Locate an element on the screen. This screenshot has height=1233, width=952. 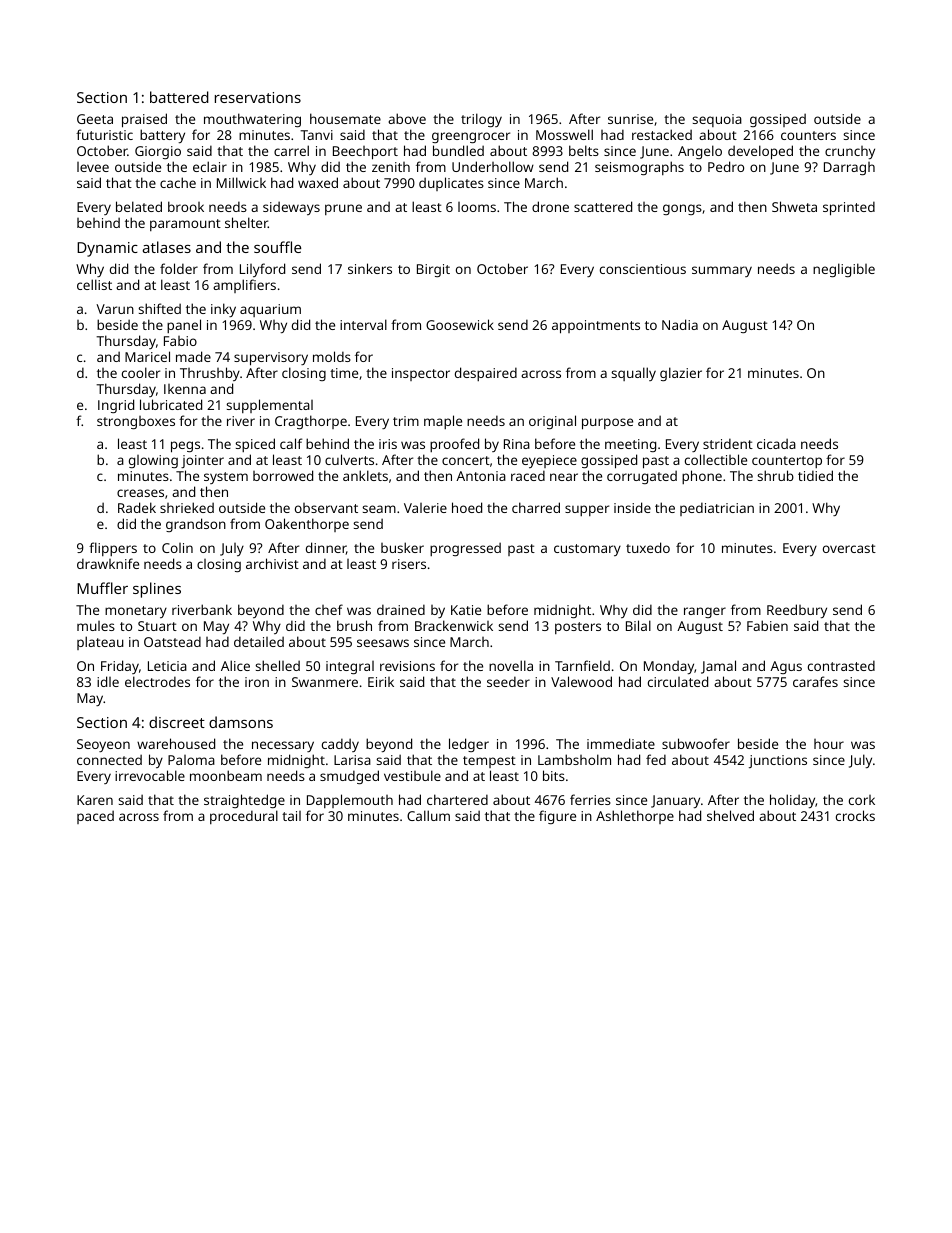
counters is located at coordinates (808, 135).
